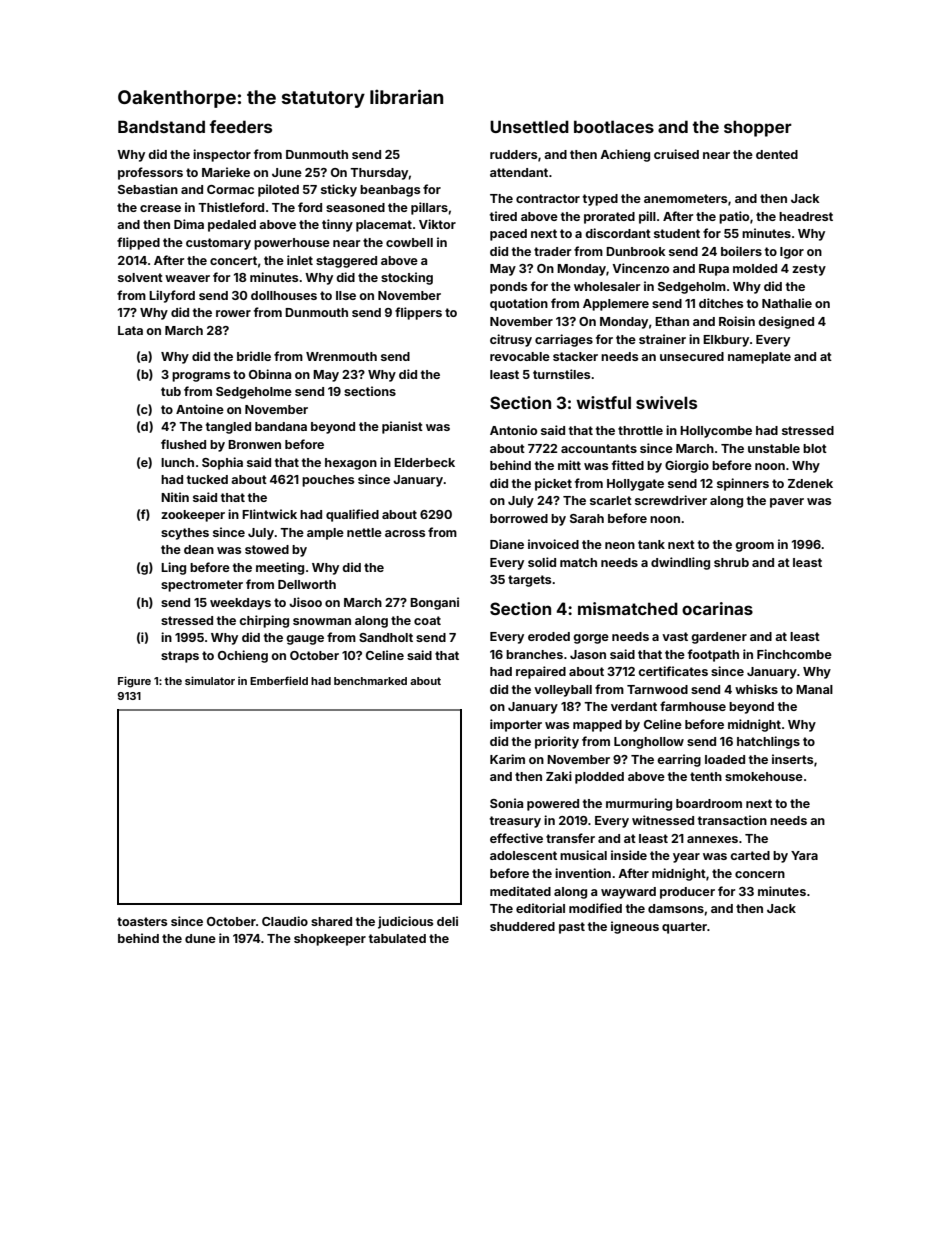 This page has width=952, height=1233. What do you see at coordinates (138, 243) in the page?
I see `flipped` at bounding box center [138, 243].
